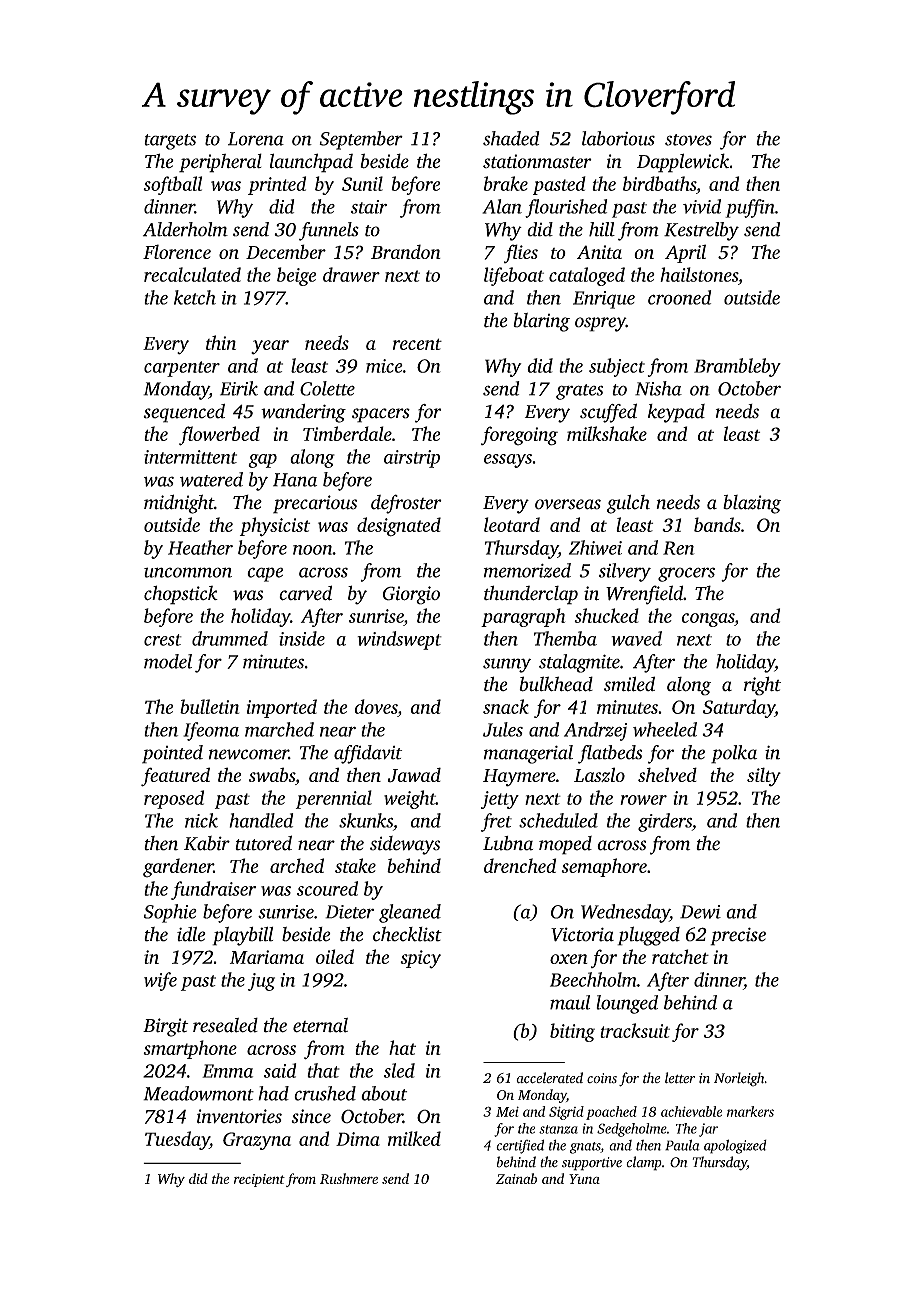 This page has height=1311, width=924. Describe the element at coordinates (738, 936) in the page. I see `precise` at that location.
